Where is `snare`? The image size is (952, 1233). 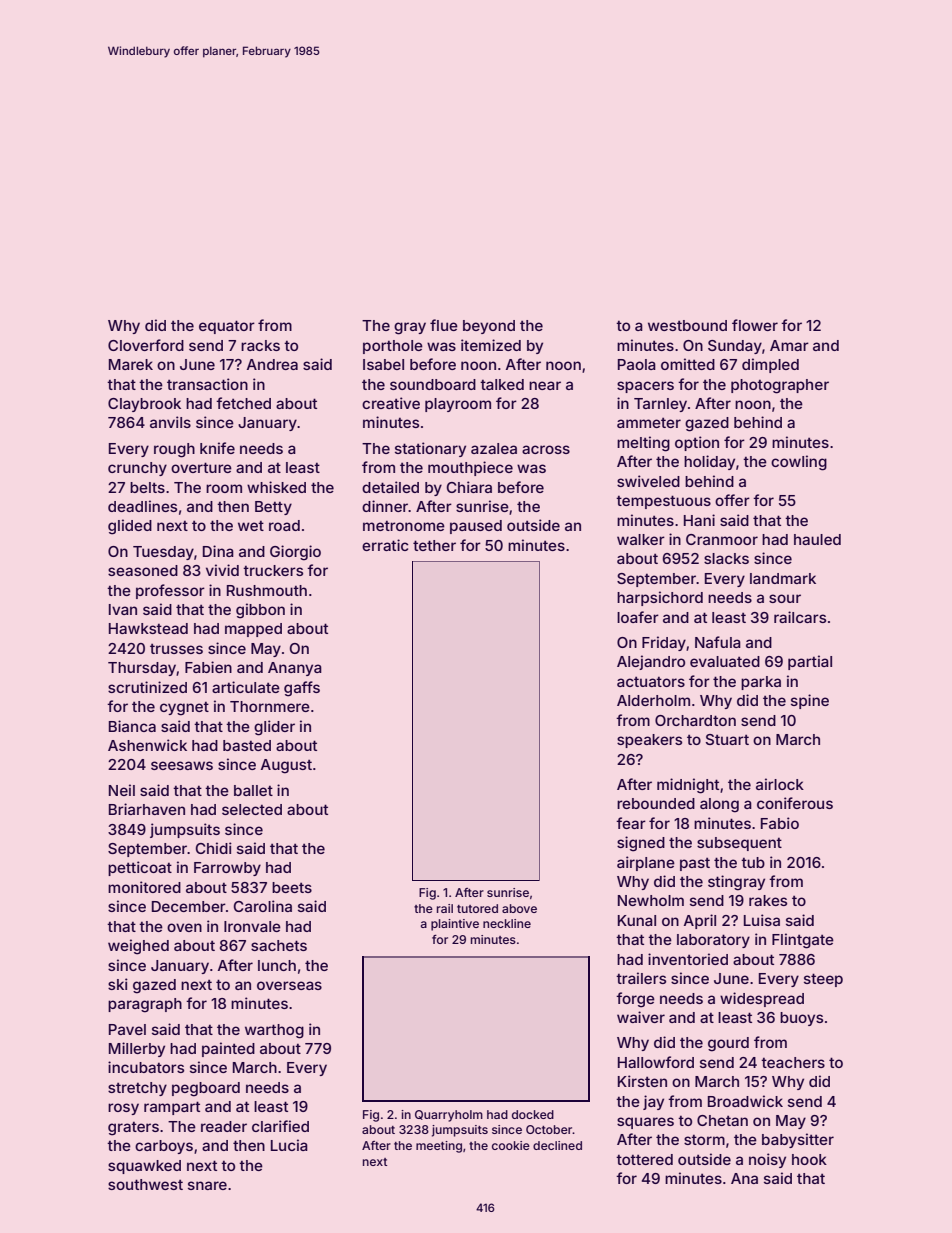
snare is located at coordinates (207, 1185).
